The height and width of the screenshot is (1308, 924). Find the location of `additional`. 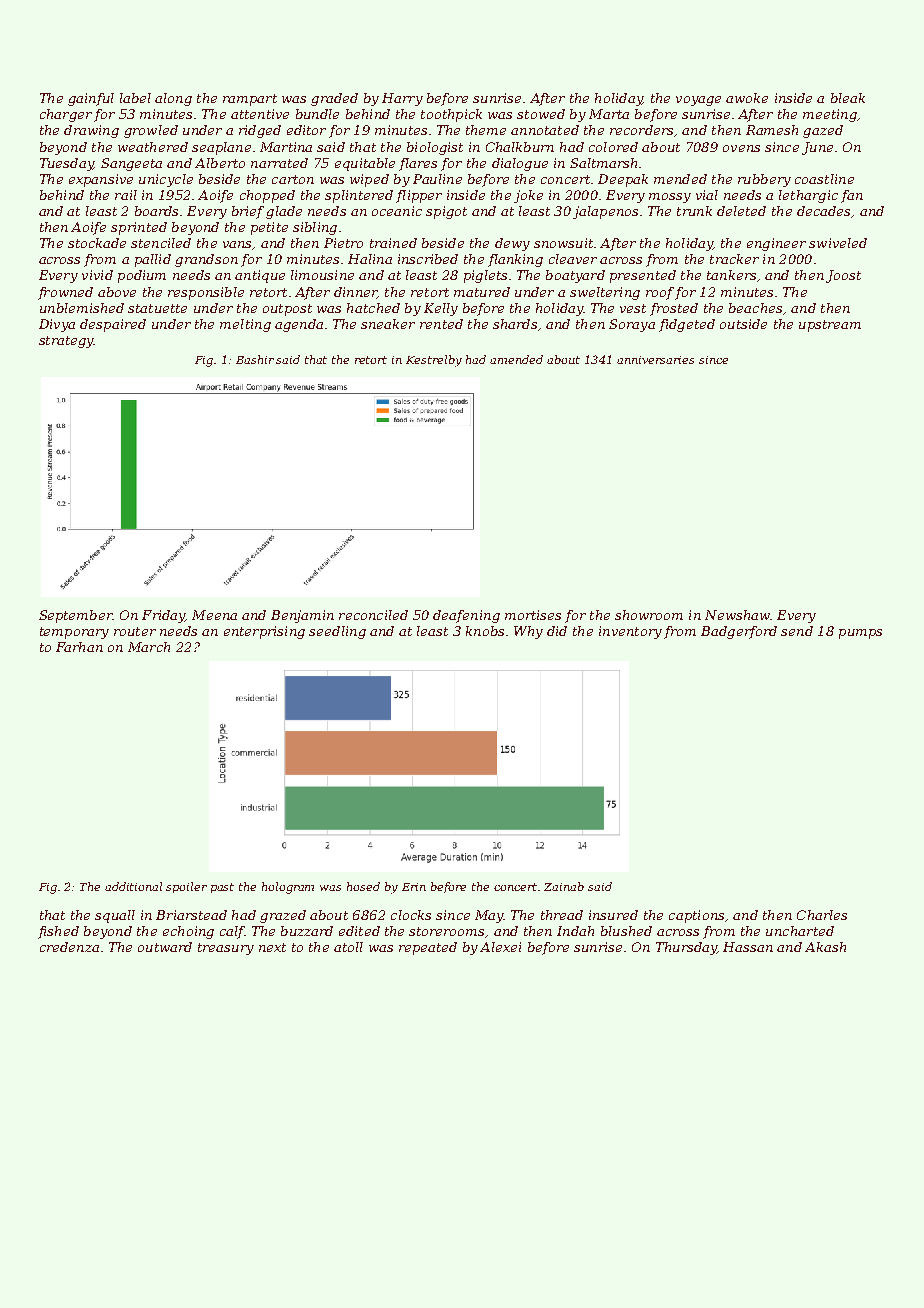

additional is located at coordinates (133, 886).
